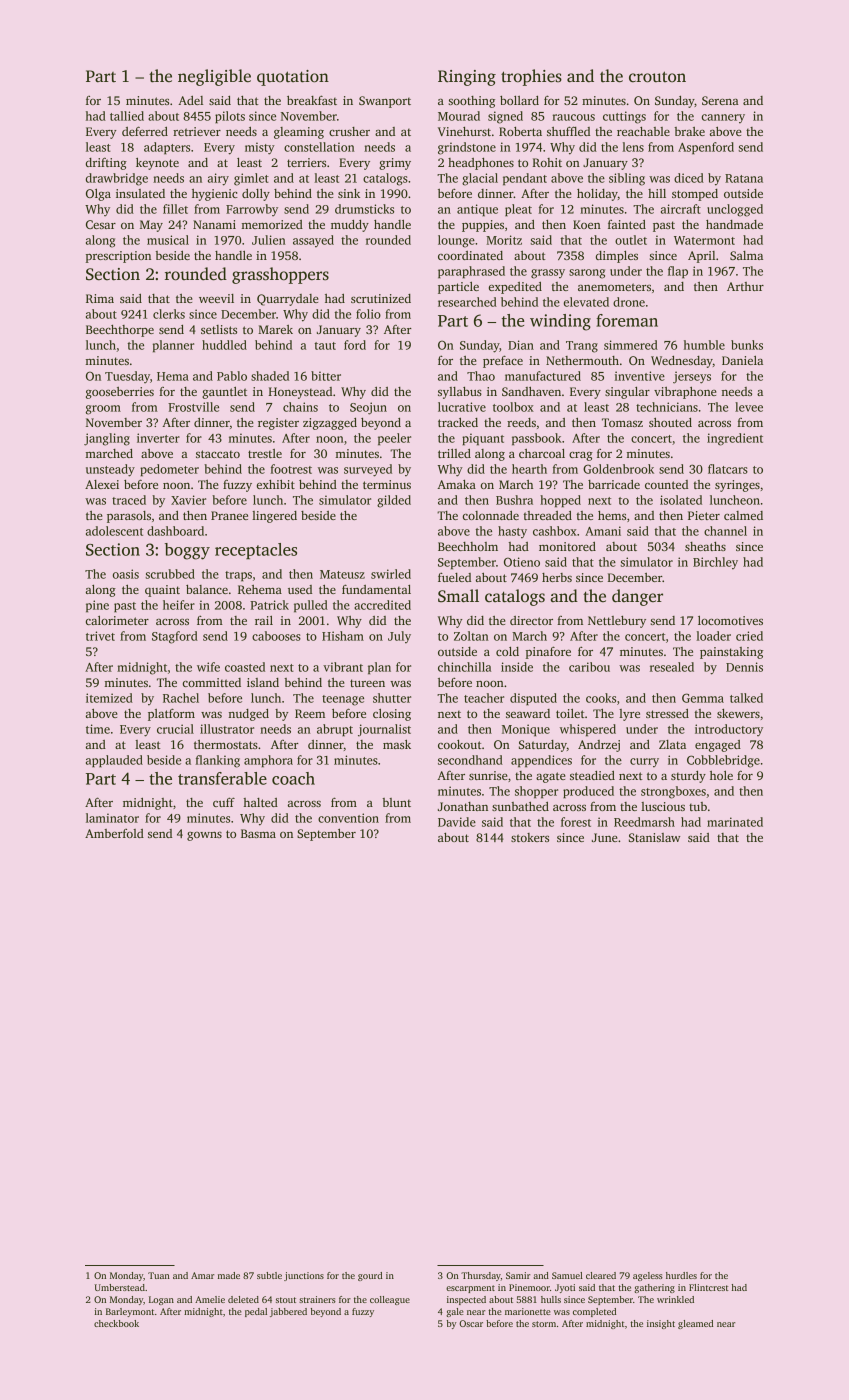 The width and height of the image is (849, 1400). What do you see at coordinates (348, 818) in the image?
I see `convention` at bounding box center [348, 818].
